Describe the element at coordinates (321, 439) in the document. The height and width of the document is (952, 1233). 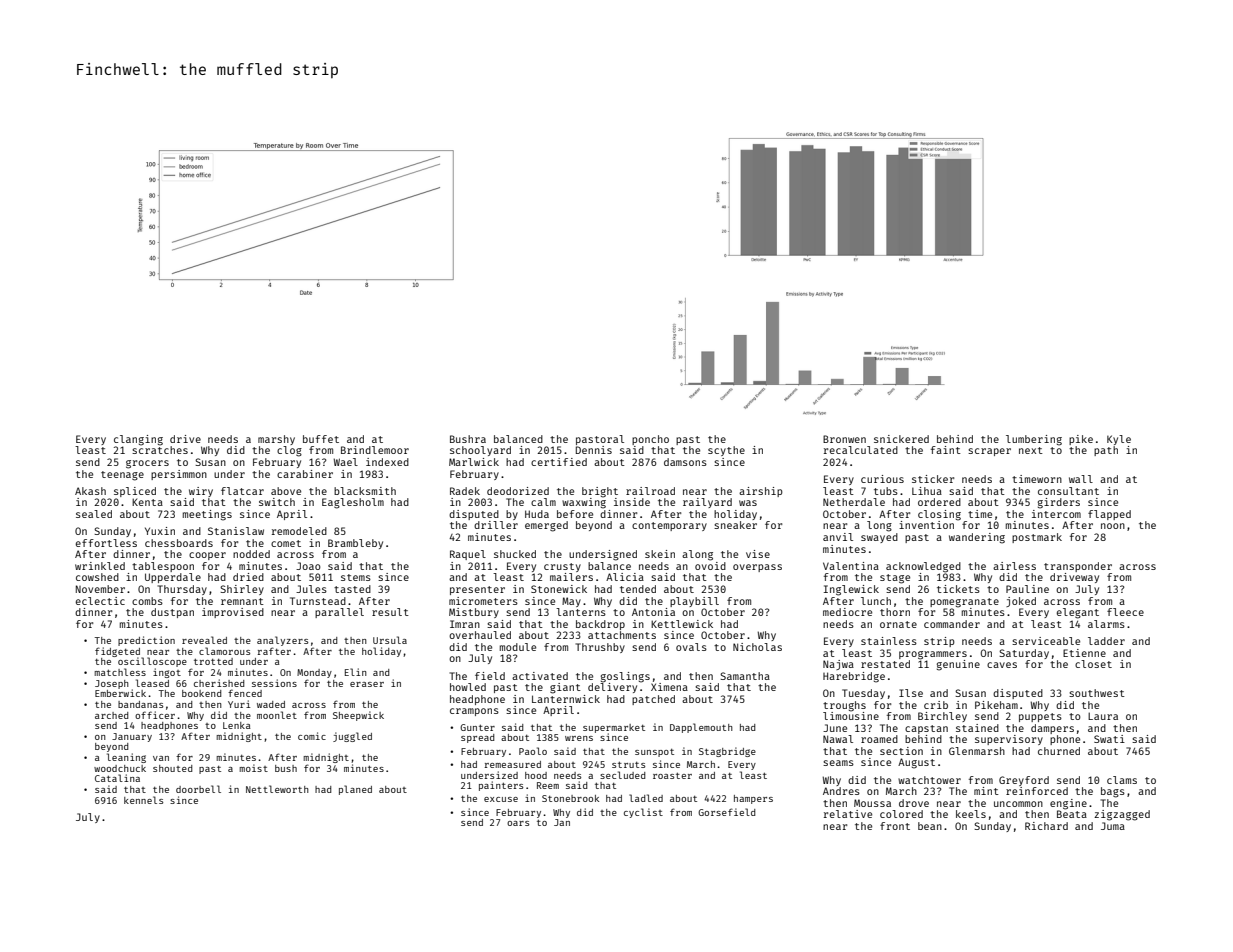
I see `buffet` at that location.
